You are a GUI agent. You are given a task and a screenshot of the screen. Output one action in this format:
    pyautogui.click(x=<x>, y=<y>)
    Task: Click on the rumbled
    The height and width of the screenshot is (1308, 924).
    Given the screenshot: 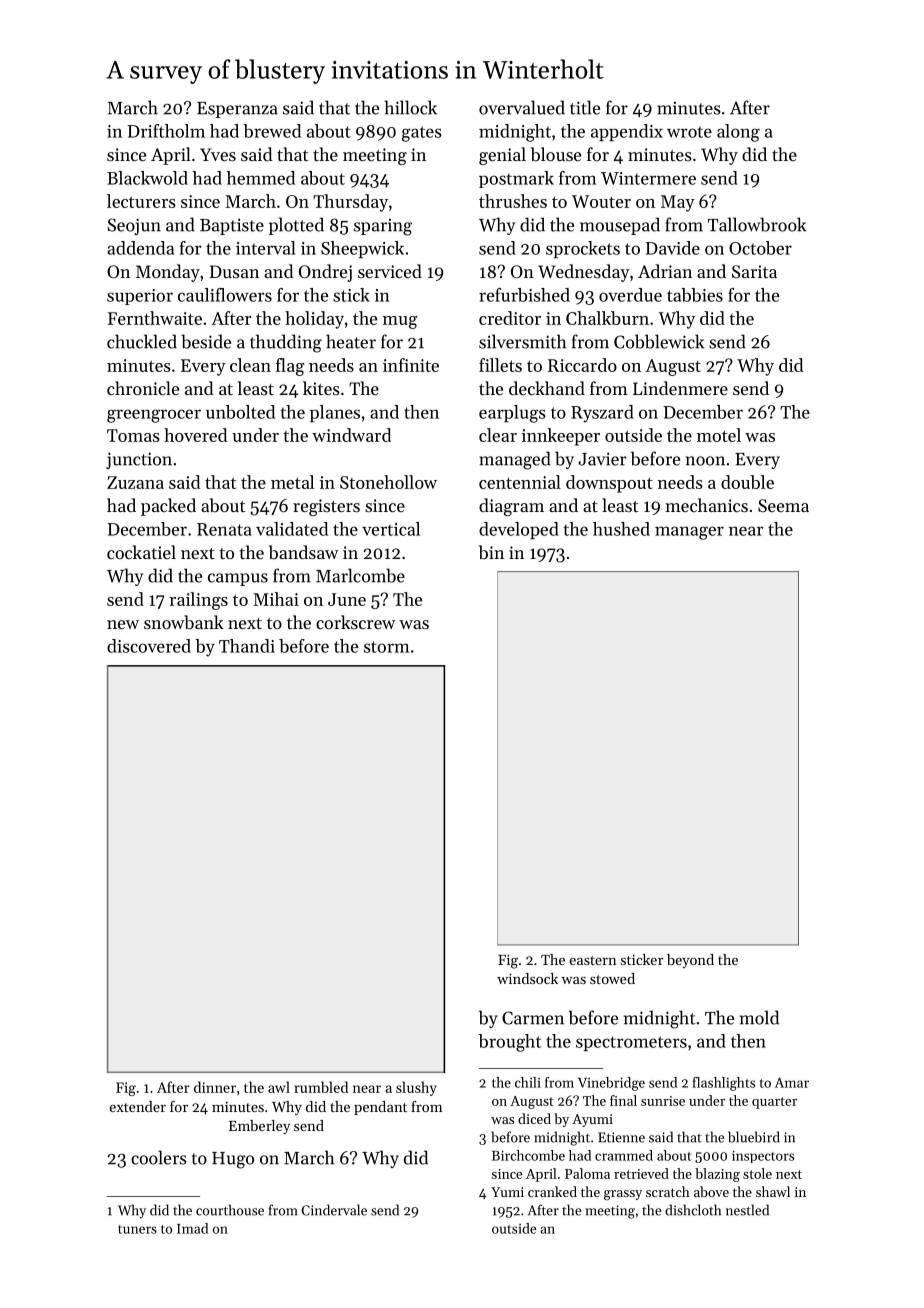 What is the action you would take?
    pyautogui.click(x=321, y=1087)
